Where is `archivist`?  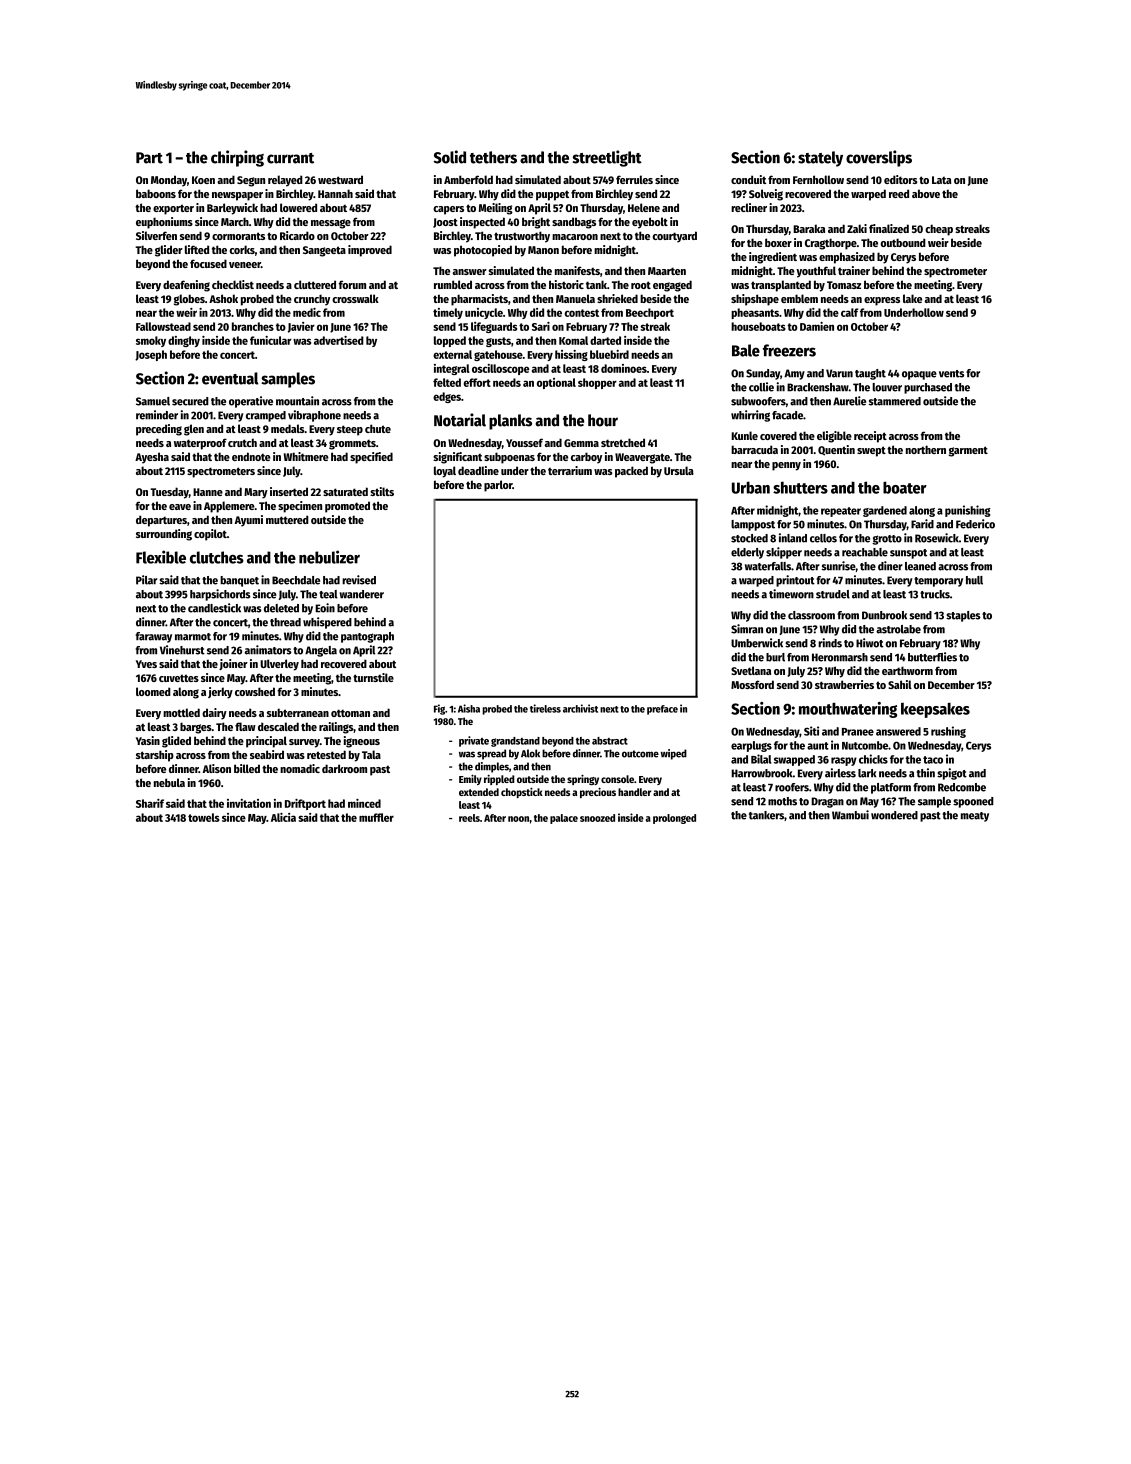
archivist is located at coordinates (580, 708).
